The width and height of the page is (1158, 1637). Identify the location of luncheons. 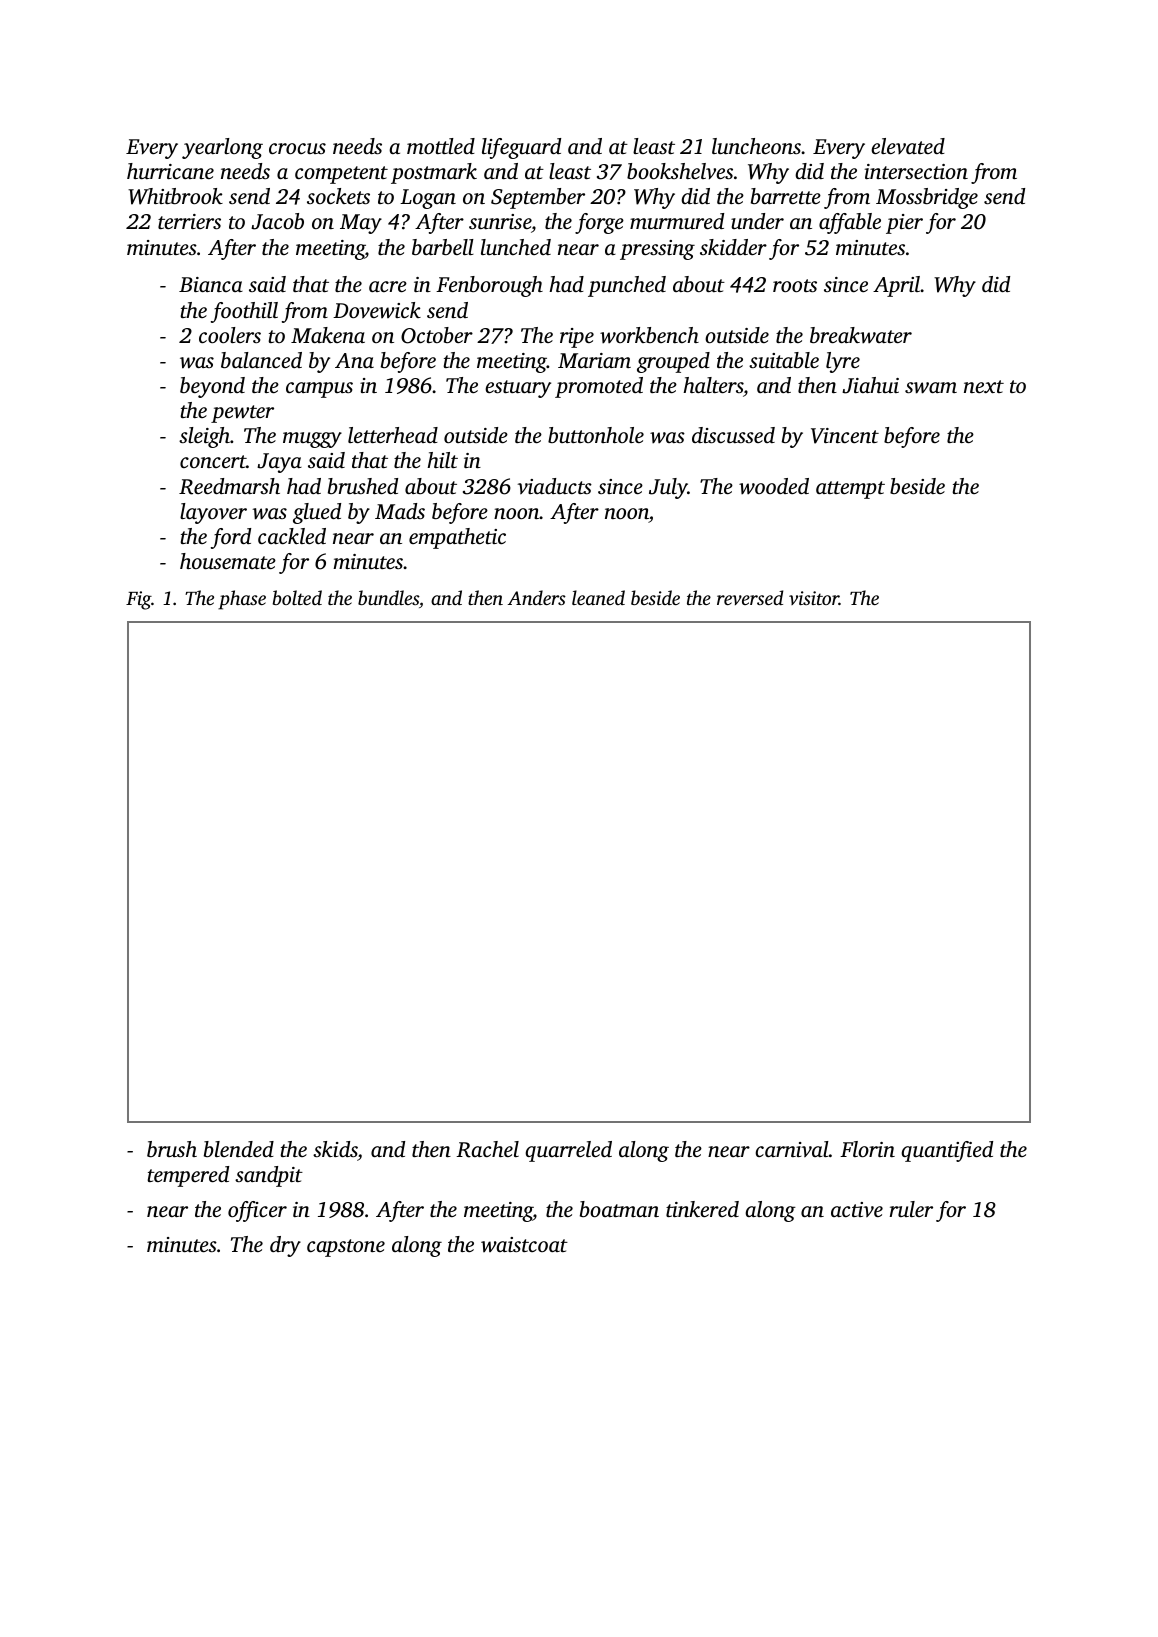
(756, 146).
